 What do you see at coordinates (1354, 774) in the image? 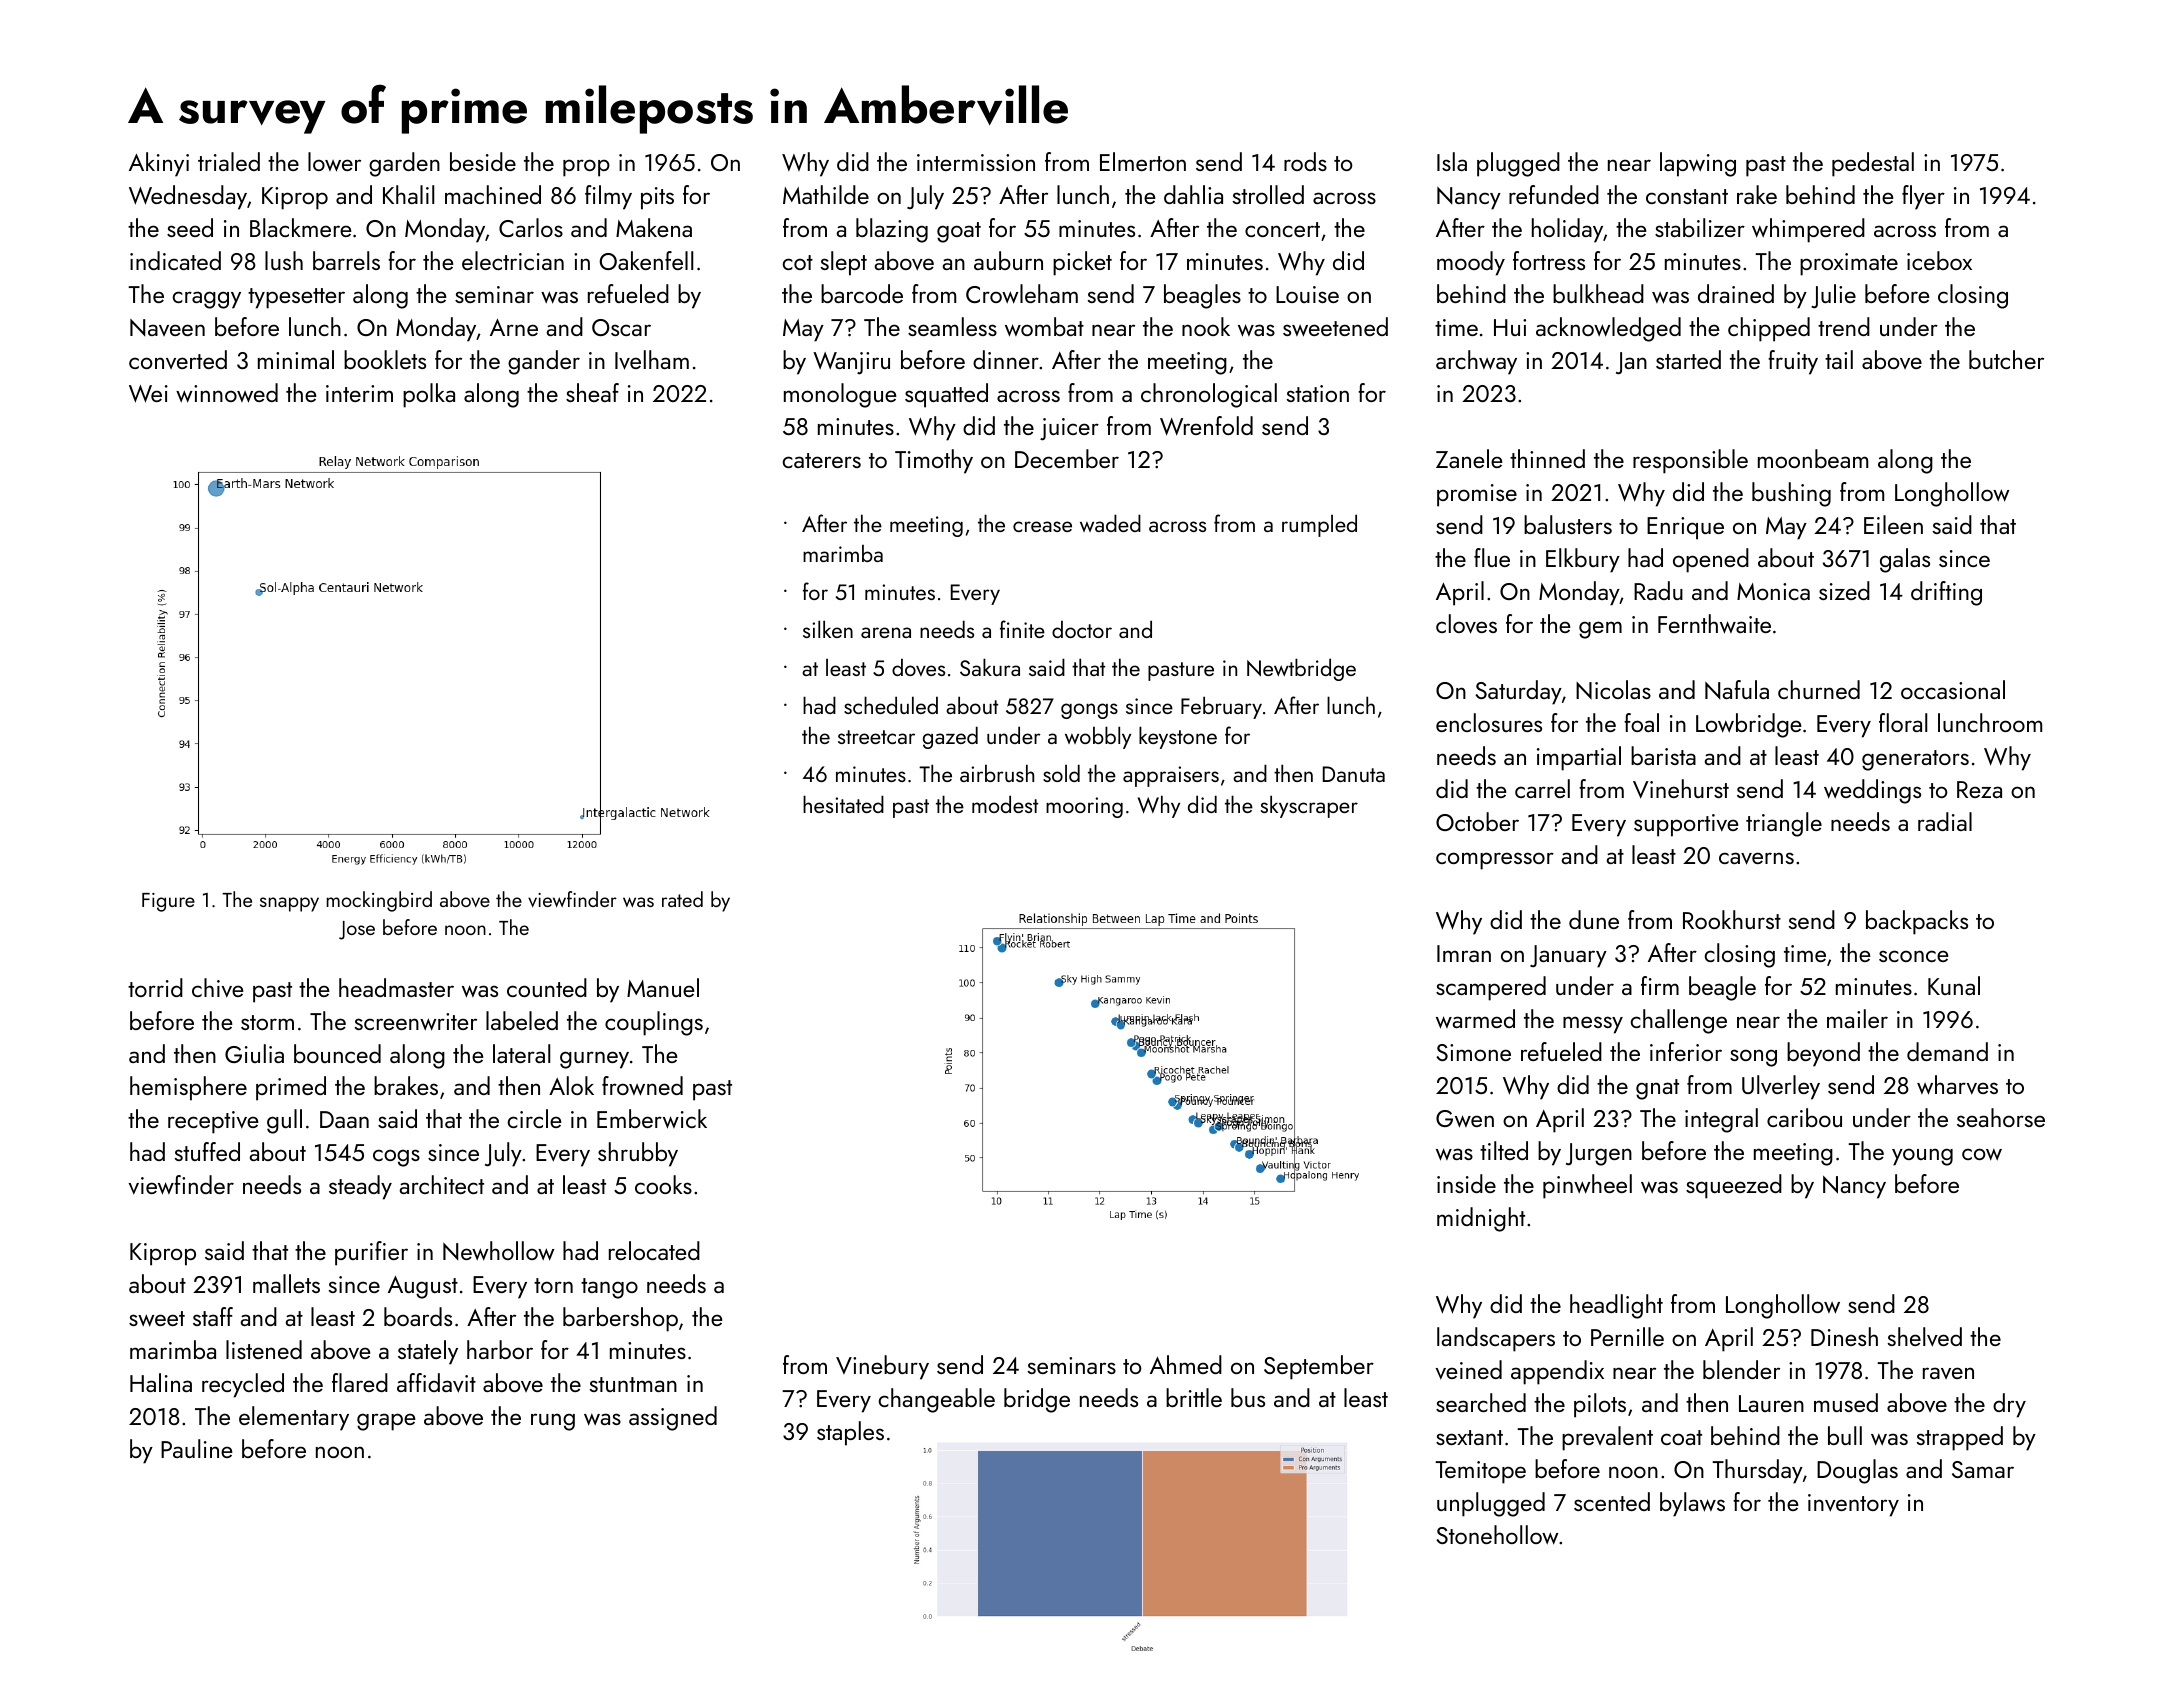
I see `Danuta` at bounding box center [1354, 774].
